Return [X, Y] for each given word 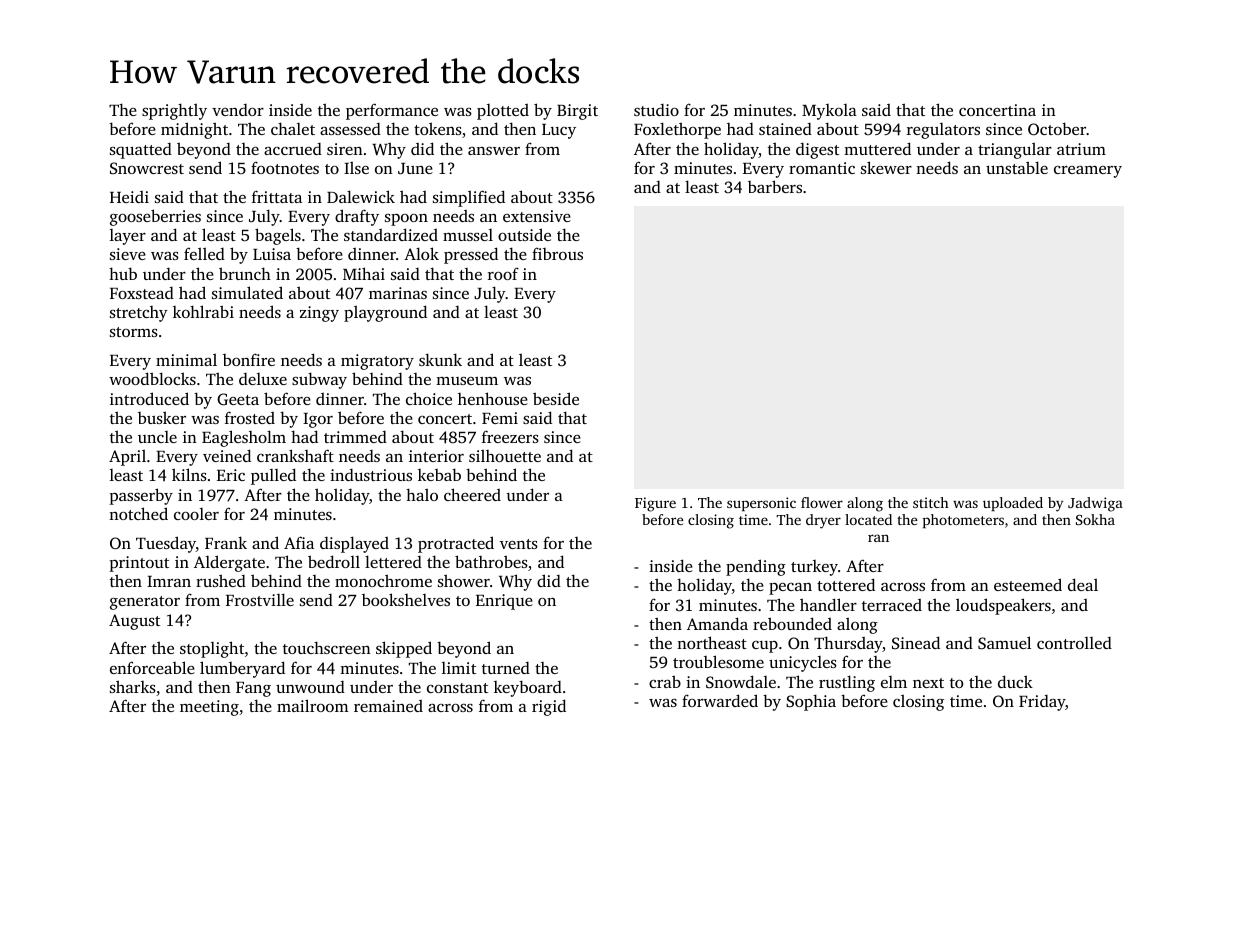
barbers [775, 186]
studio [656, 110]
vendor [238, 110]
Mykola [829, 112]
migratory [377, 362]
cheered [472, 494]
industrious [371, 475]
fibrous [557, 253]
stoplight [212, 649]
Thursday [848, 644]
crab [665, 681]
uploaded [1013, 504]
